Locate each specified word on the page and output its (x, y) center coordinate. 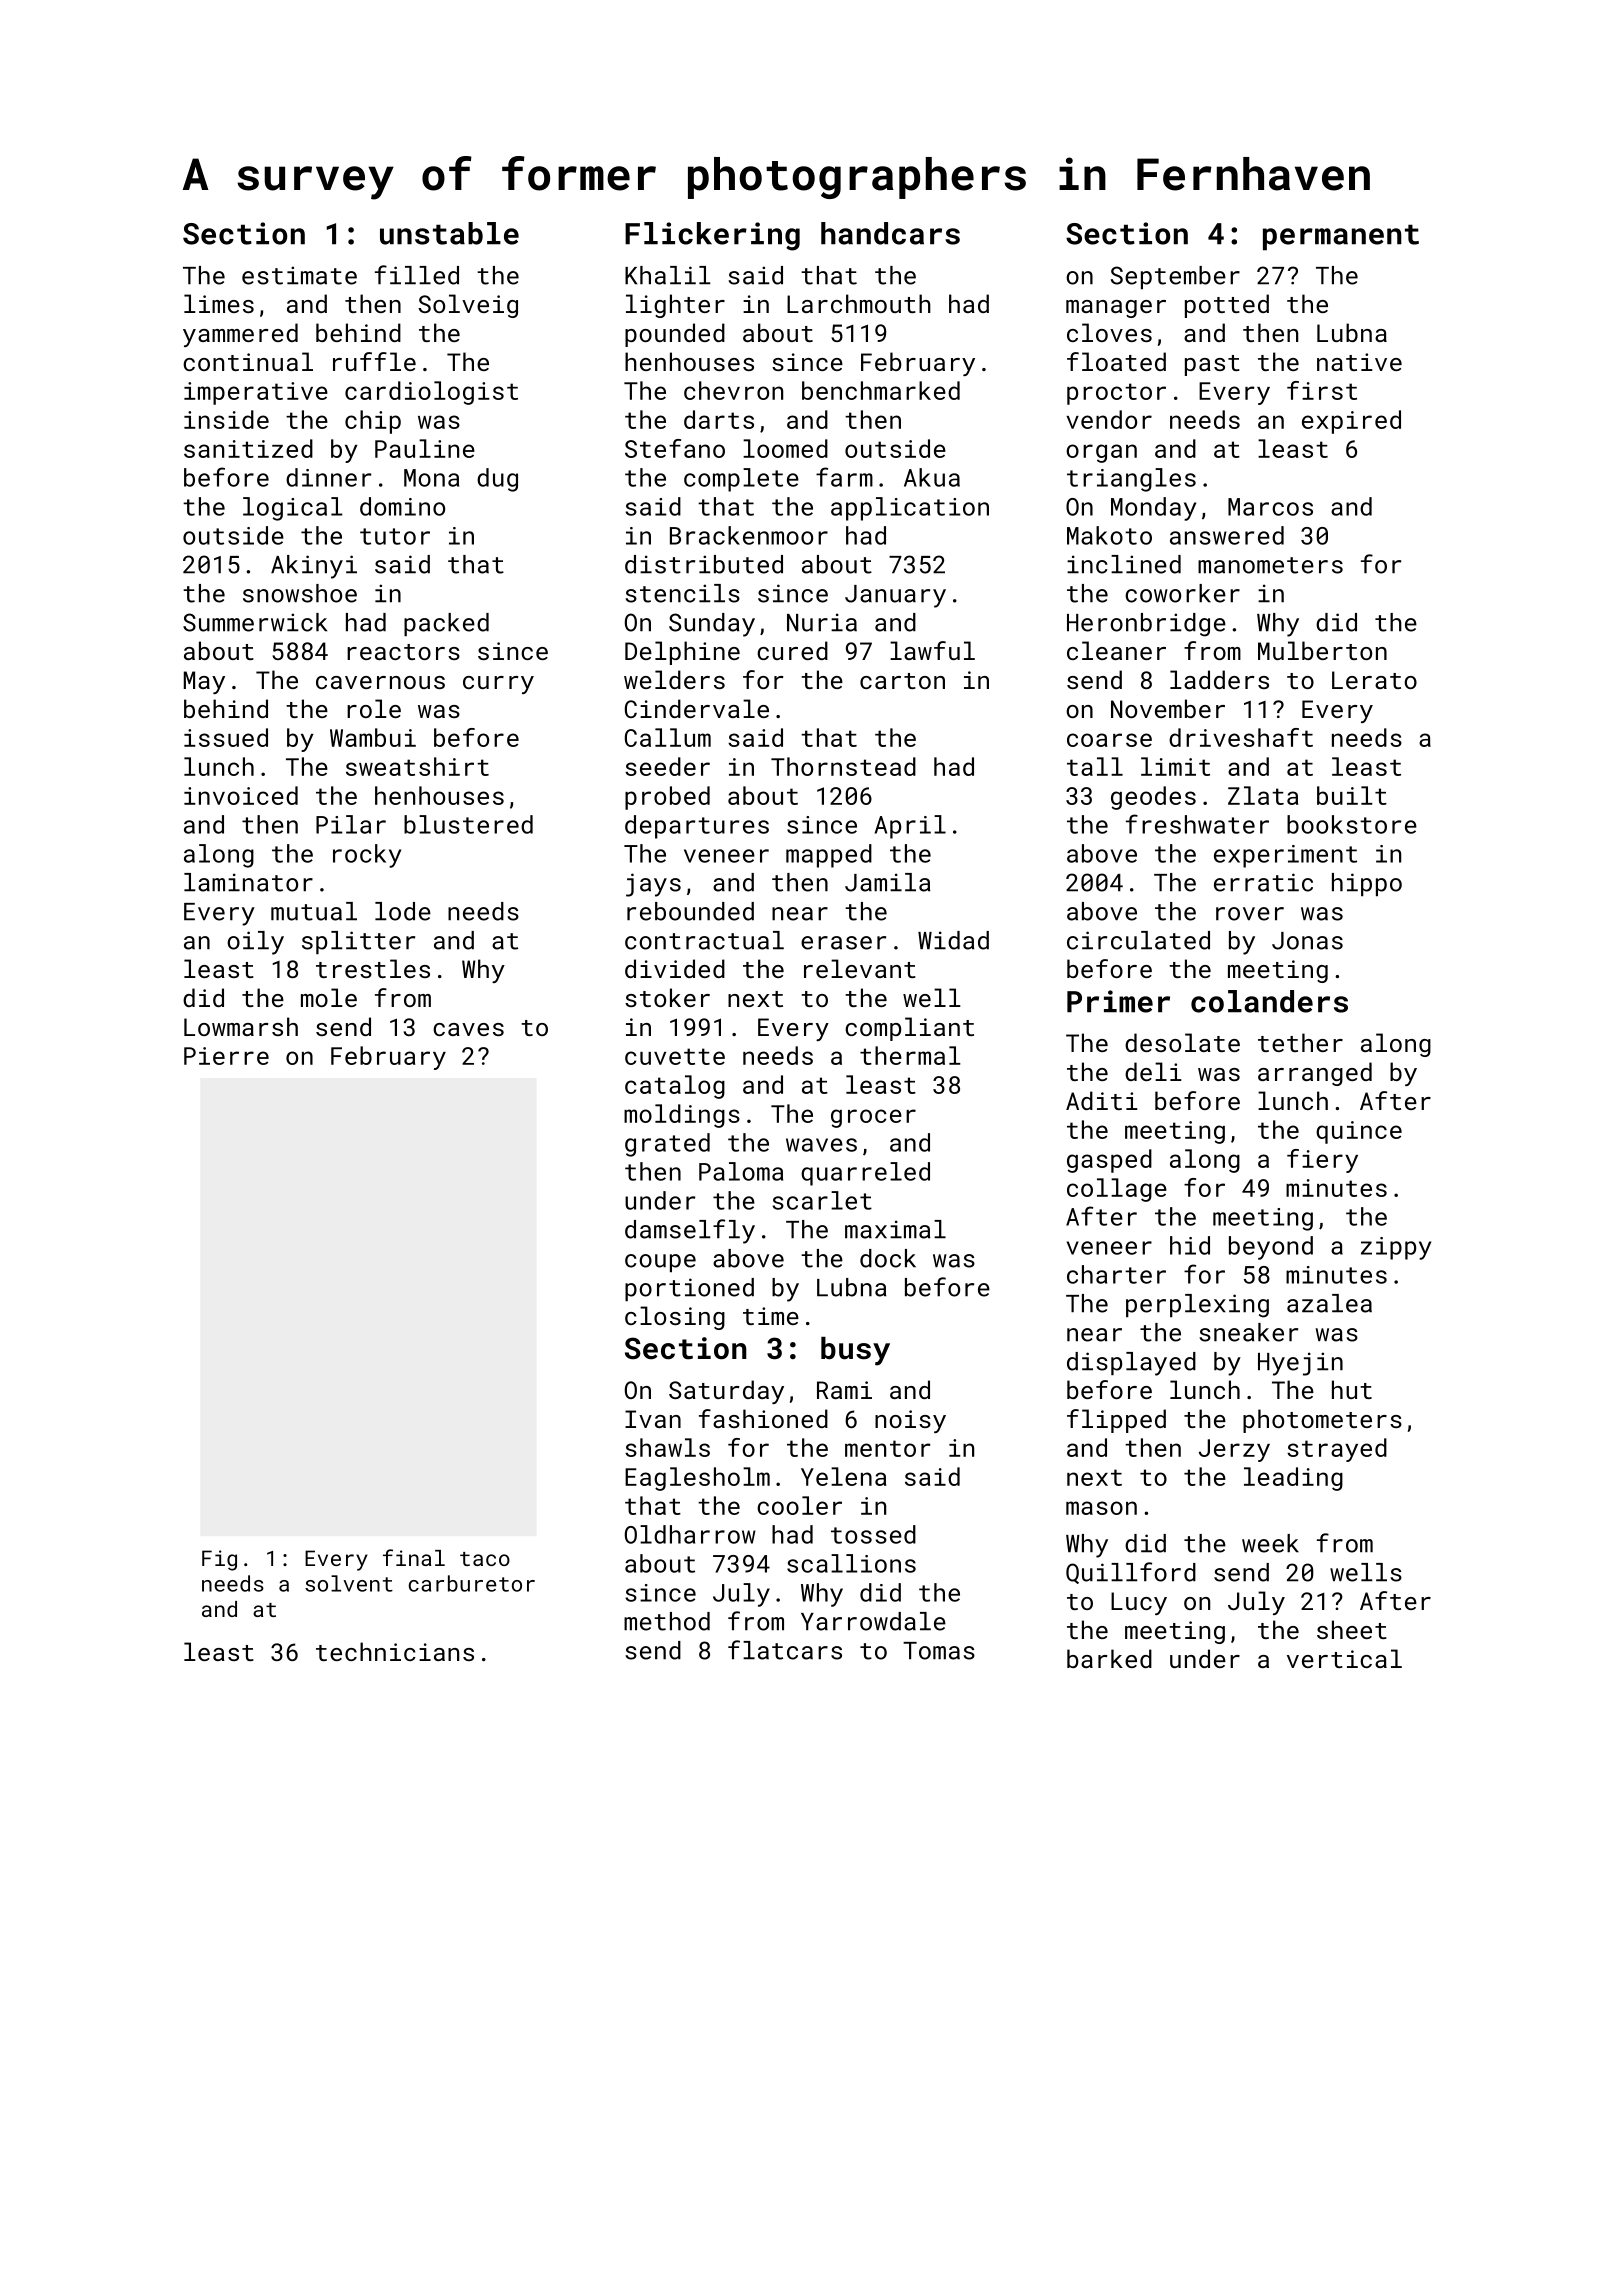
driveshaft (1241, 737)
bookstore (1352, 824)
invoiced (241, 795)
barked (1109, 1658)
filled (417, 275)
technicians (395, 1651)
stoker (667, 997)
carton (902, 681)
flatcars (785, 1650)
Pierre (226, 1056)
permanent (1341, 238)
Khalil (668, 275)
